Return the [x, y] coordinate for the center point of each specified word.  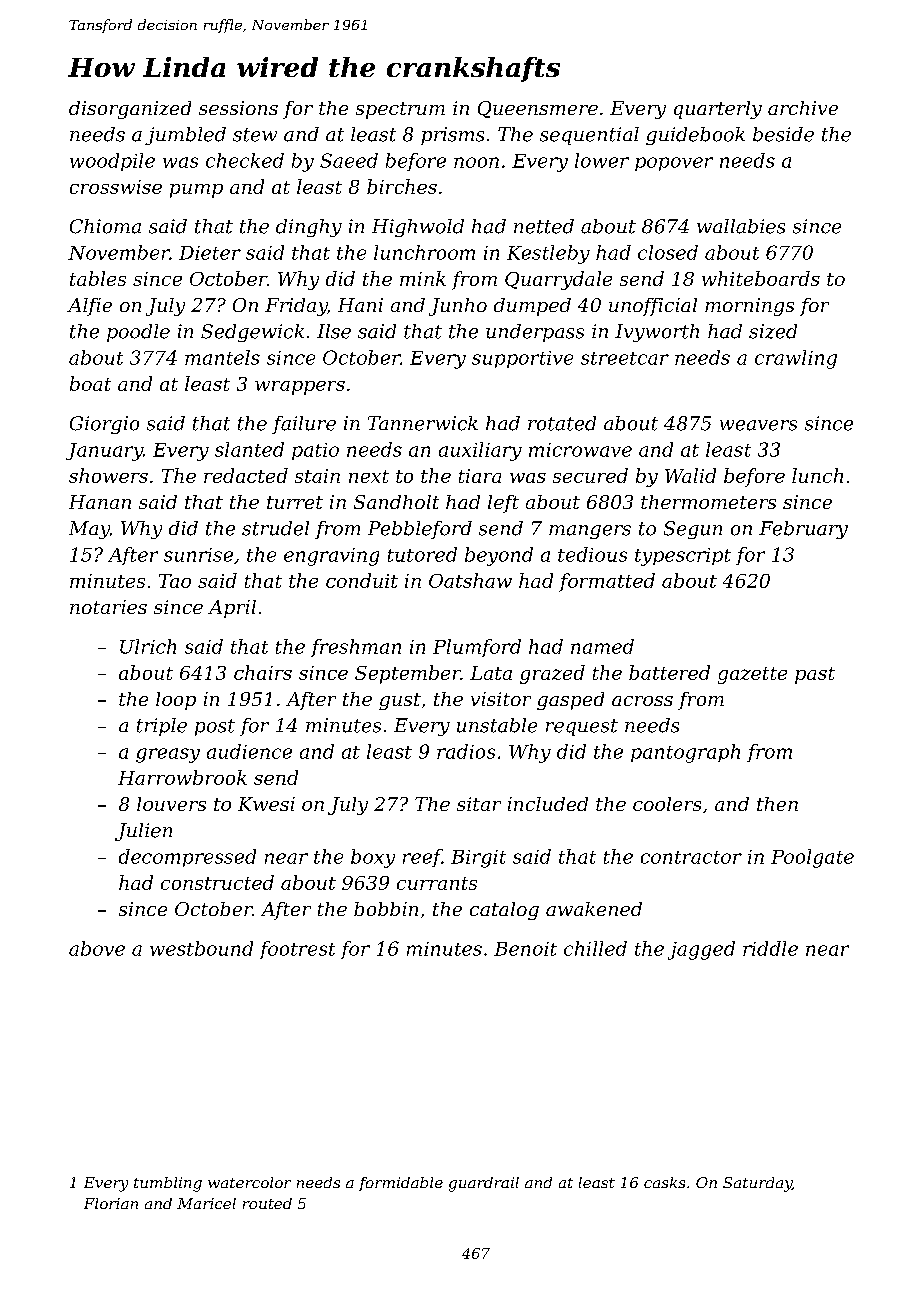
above [97, 948]
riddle [770, 948]
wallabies [741, 226]
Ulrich [148, 646]
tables [98, 278]
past [815, 675]
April [232, 609]
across [642, 701]
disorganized [130, 110]
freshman [356, 648]
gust [400, 701]
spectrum [400, 110]
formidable [401, 1184]
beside [783, 134]
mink [423, 278]
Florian [111, 1203]
